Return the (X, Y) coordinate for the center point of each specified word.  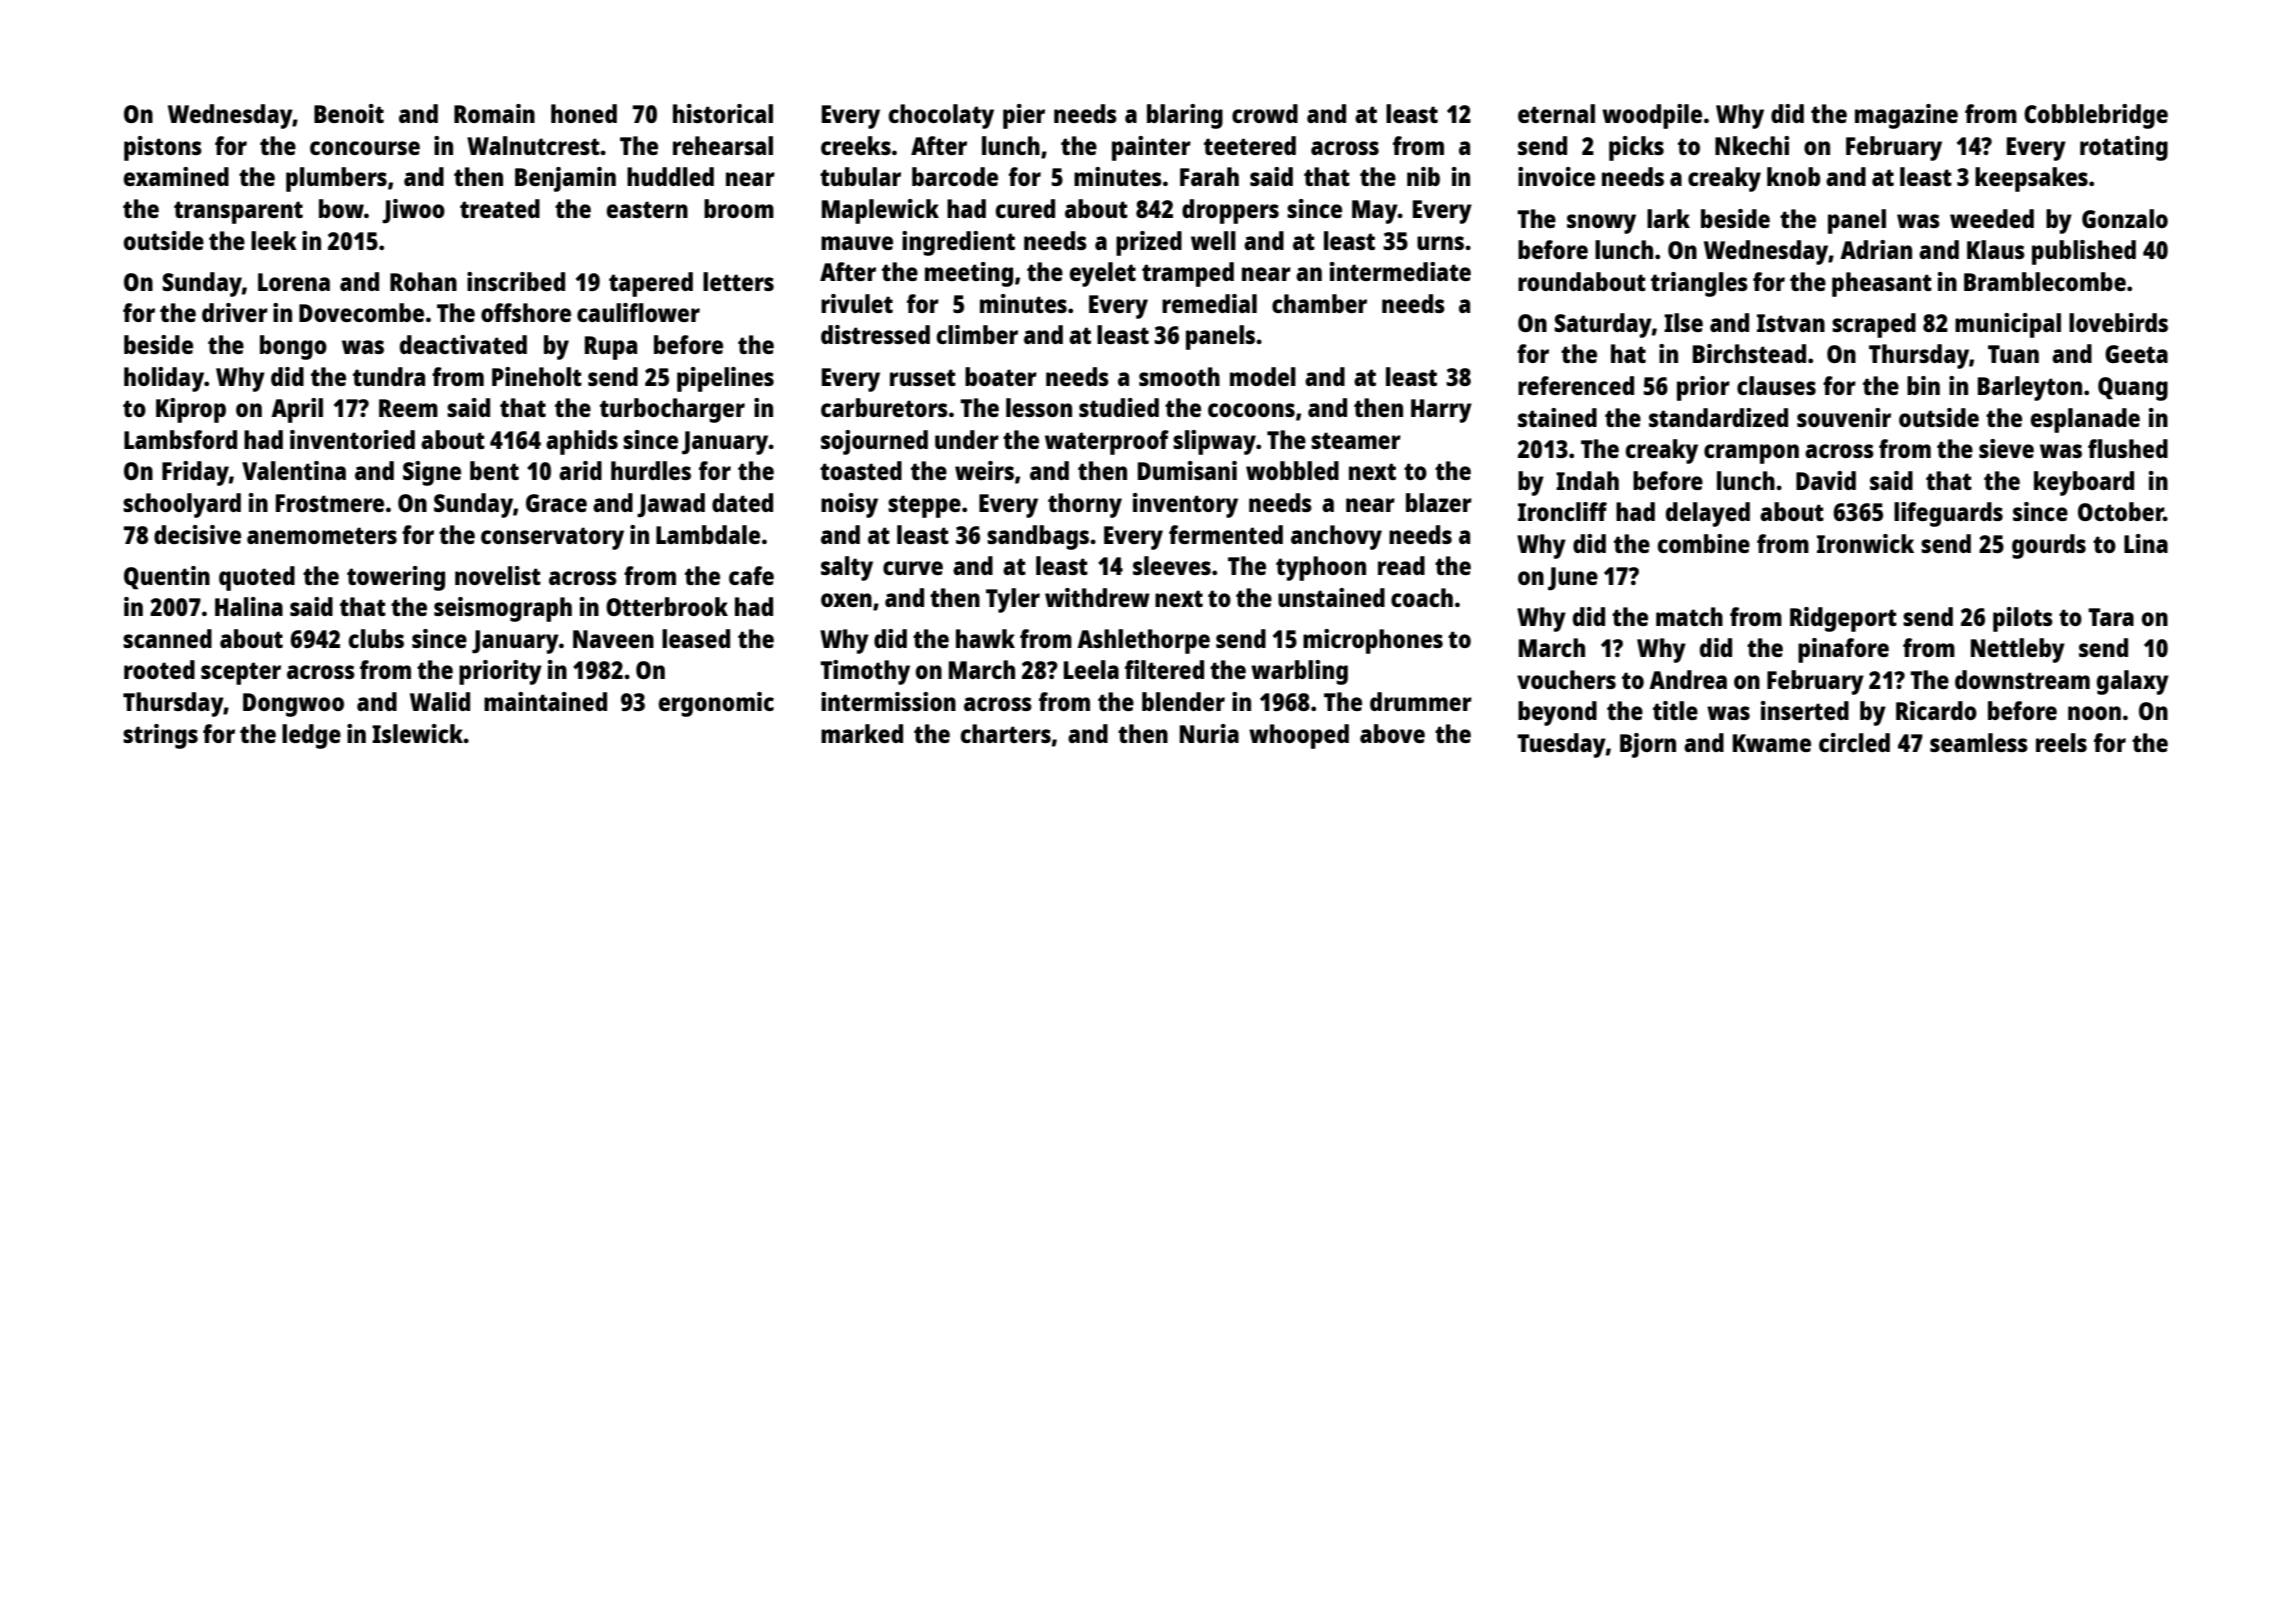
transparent (238, 212)
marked (862, 733)
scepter (241, 673)
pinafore (1843, 650)
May (1375, 212)
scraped (1874, 325)
